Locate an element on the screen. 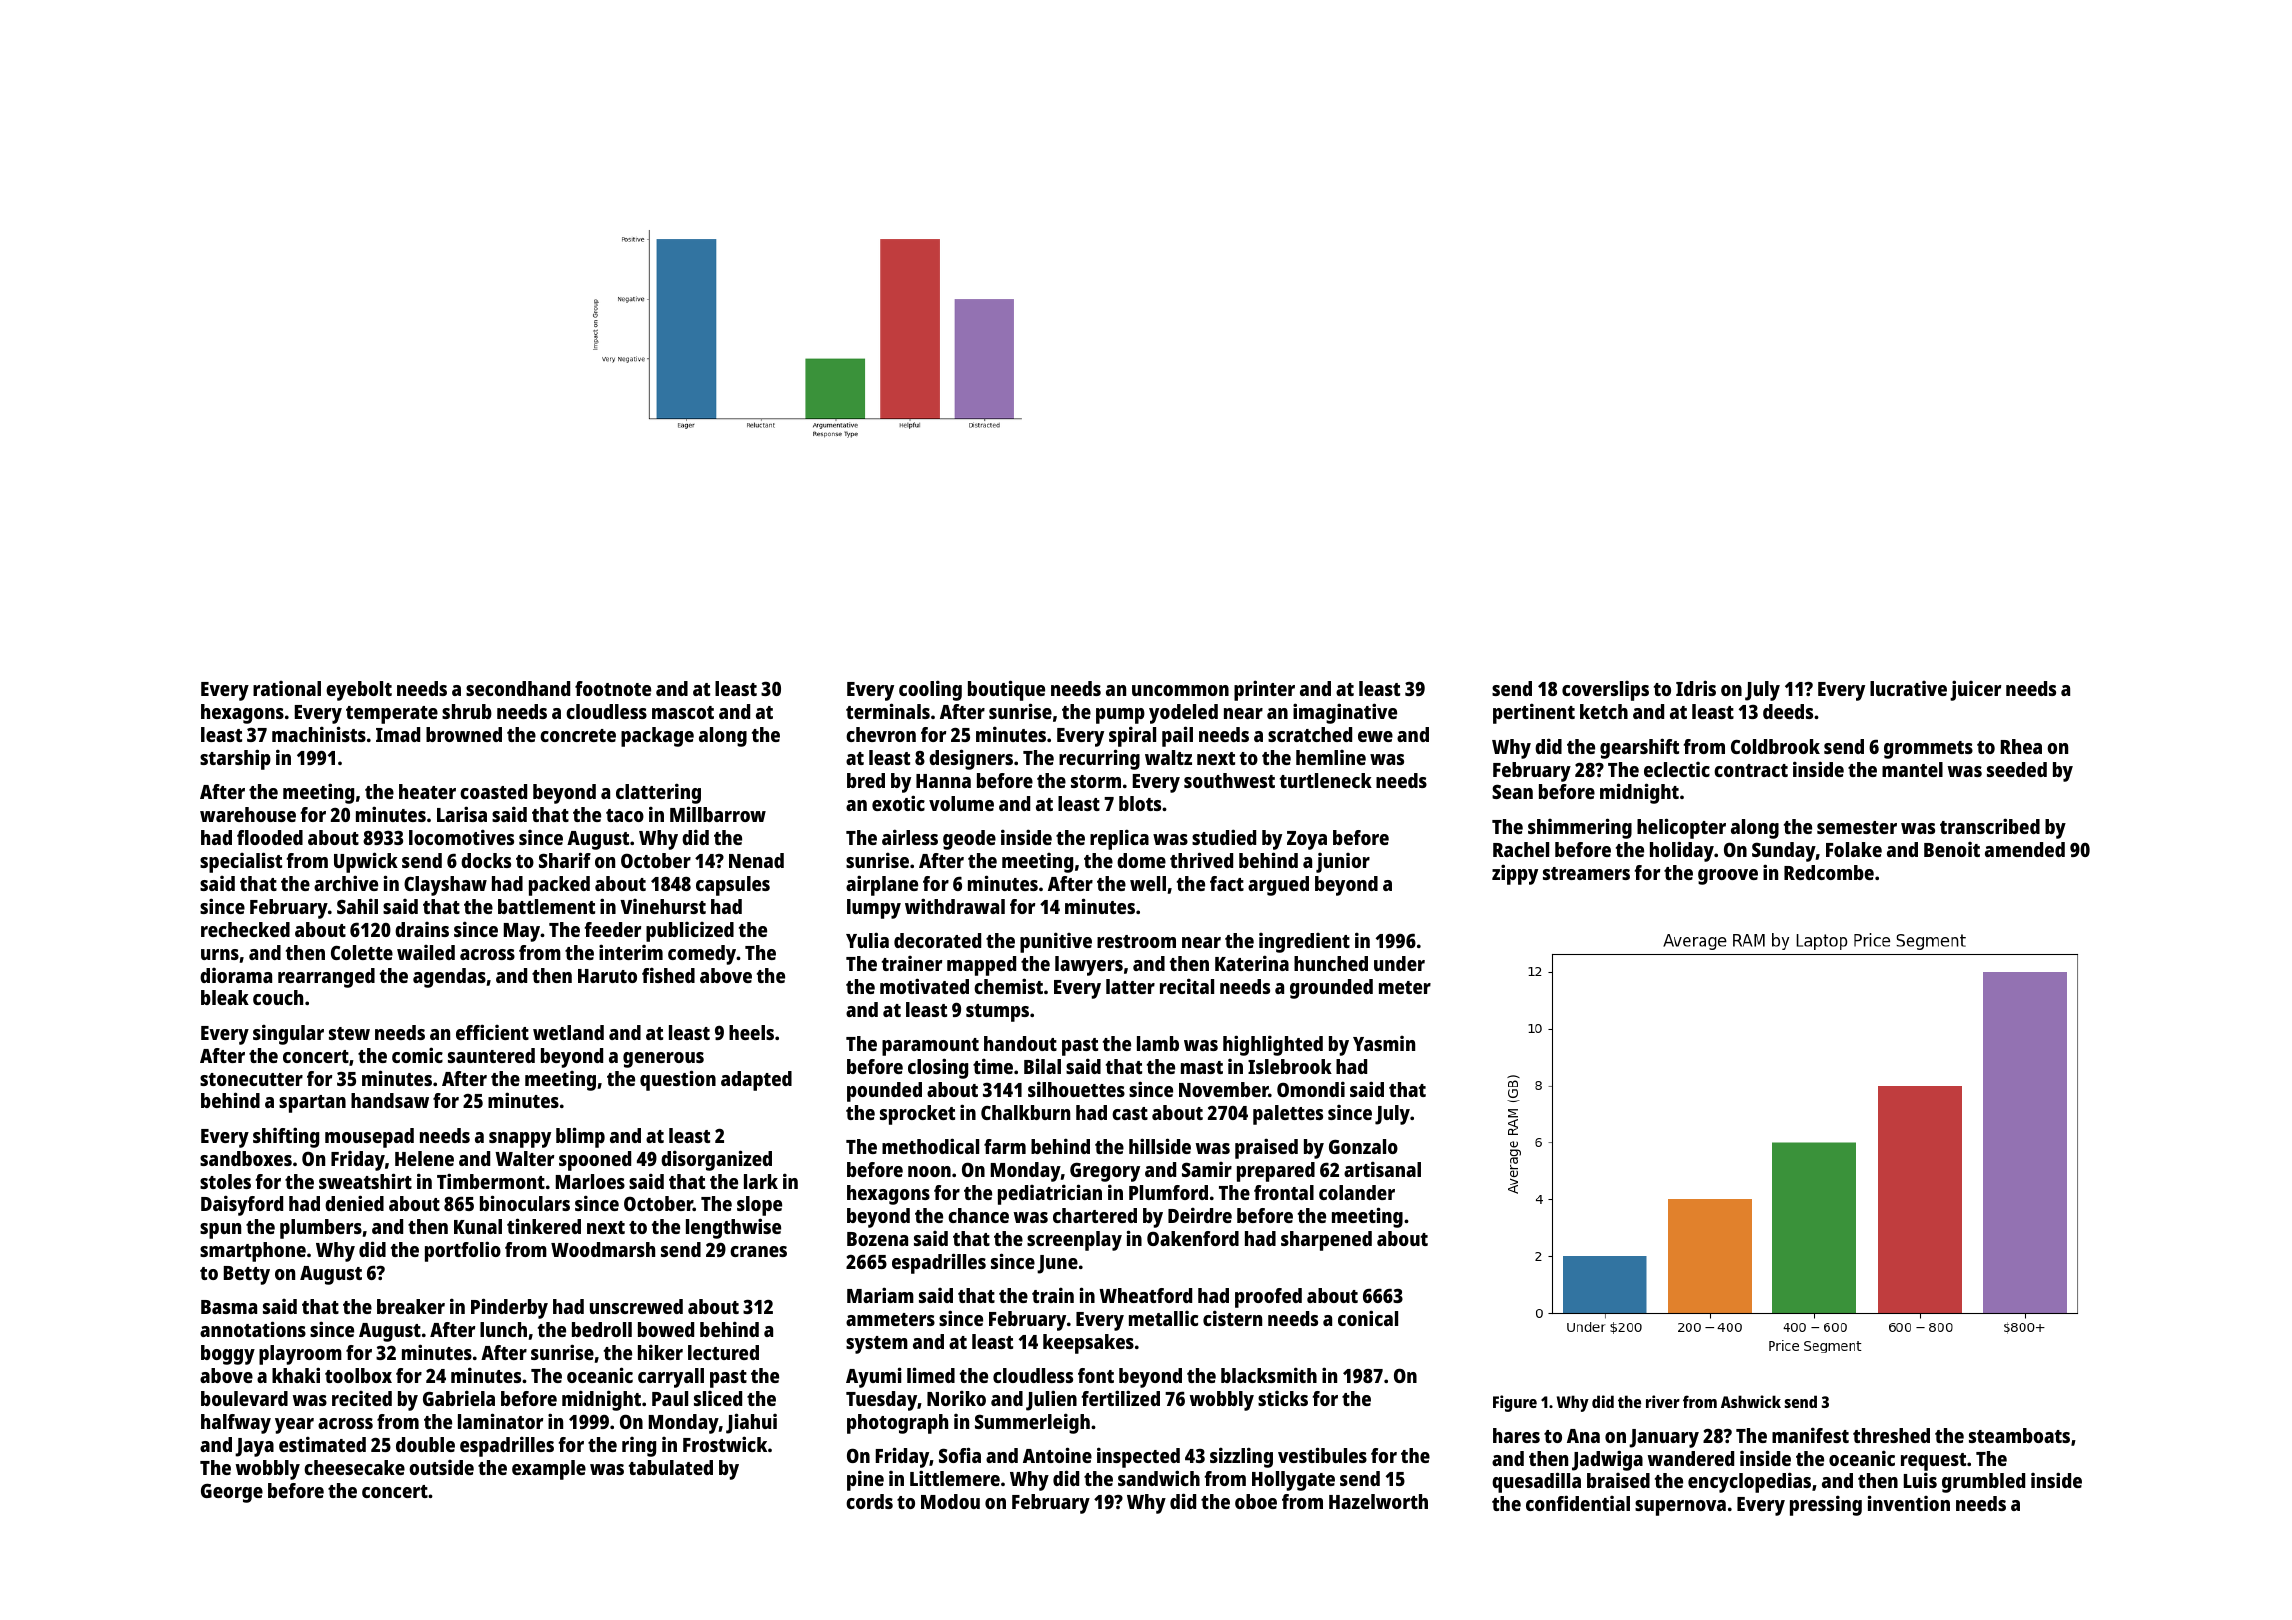 The width and height of the screenshot is (2292, 1620). Rhea is located at coordinates (2021, 746).
